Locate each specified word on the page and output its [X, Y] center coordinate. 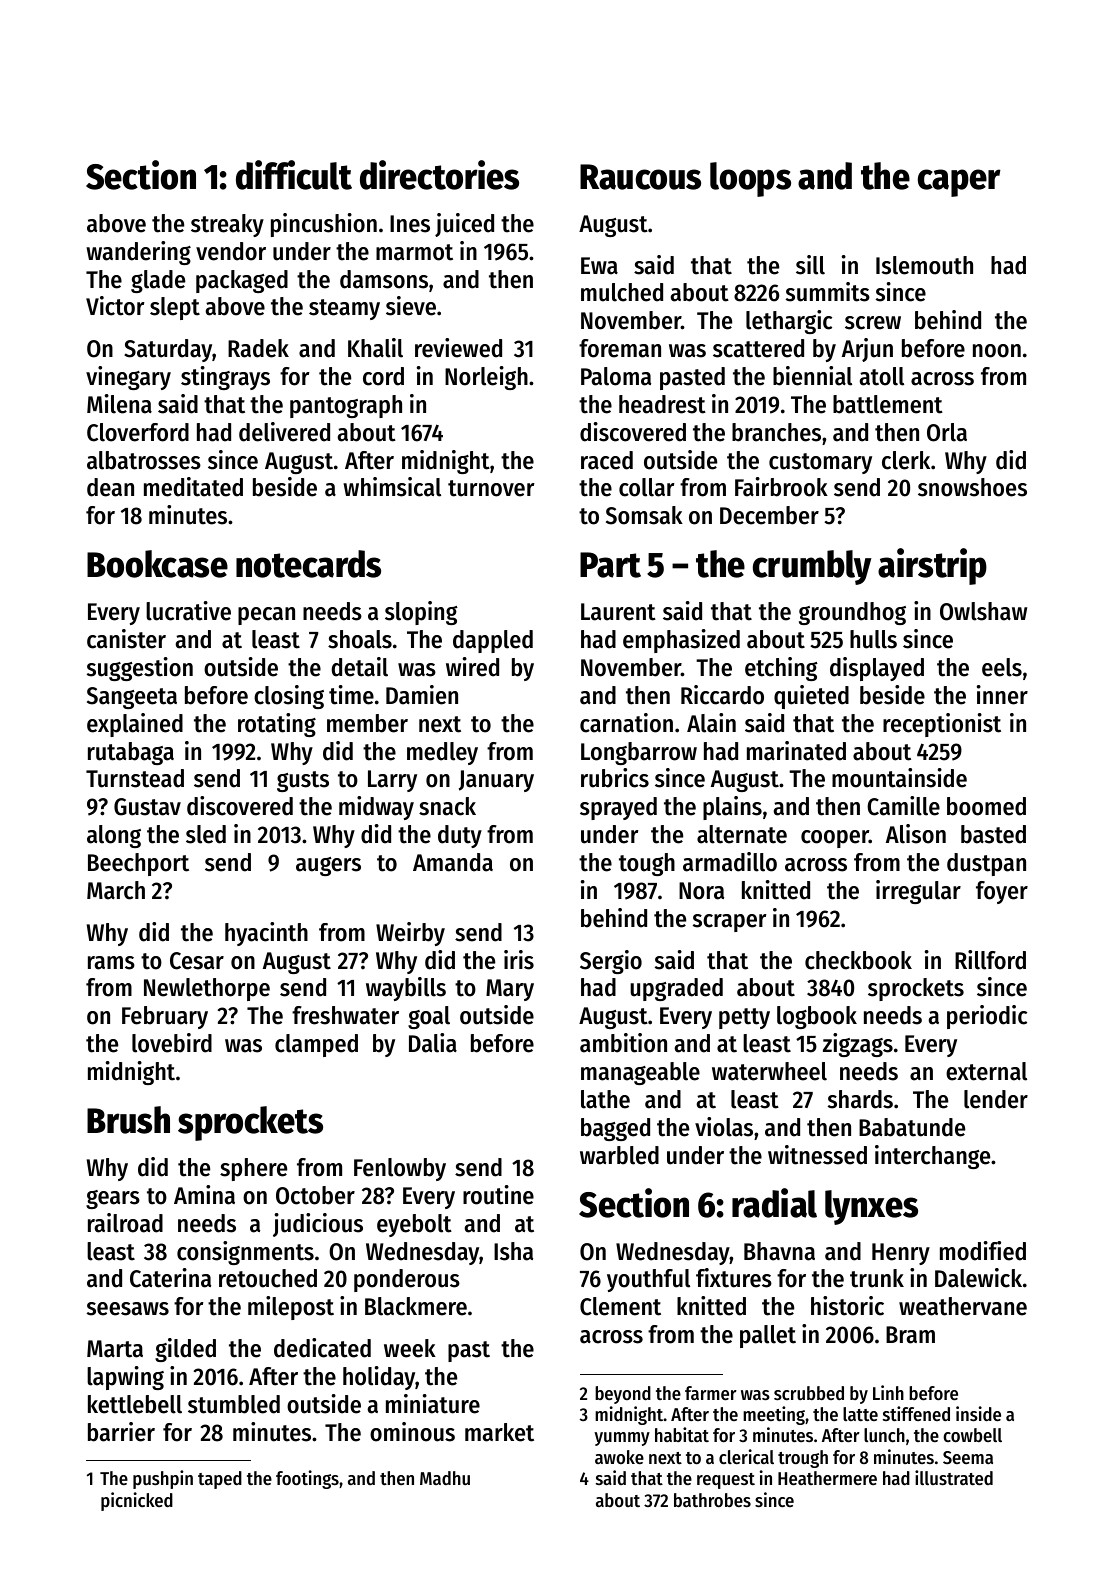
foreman [620, 348]
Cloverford [138, 432]
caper [959, 183]
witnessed [817, 1155]
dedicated [322, 1348]
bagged [615, 1129]
